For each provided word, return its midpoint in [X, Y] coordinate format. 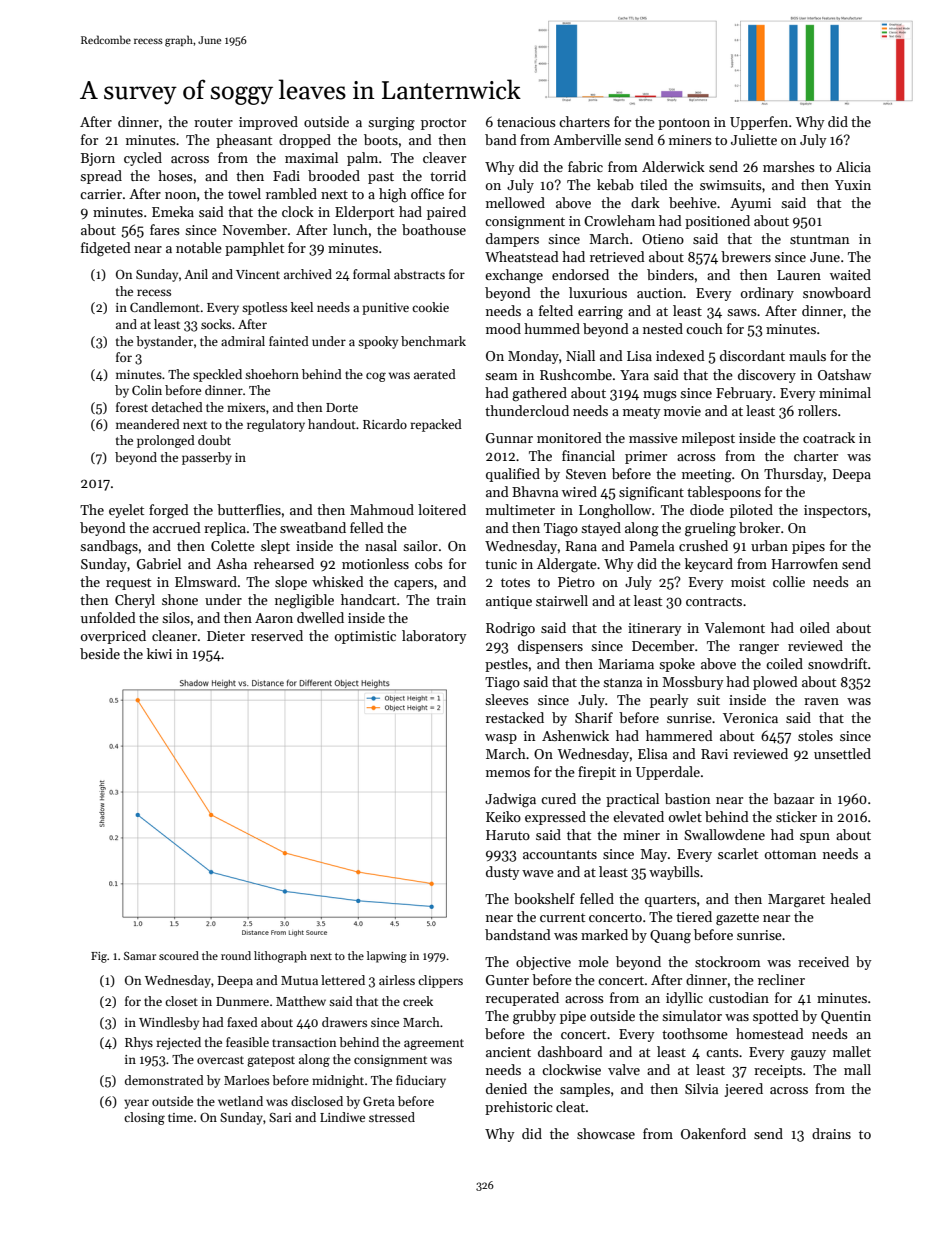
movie [682, 411]
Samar [140, 956]
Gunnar [509, 438]
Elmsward [206, 581]
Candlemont [165, 307]
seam [501, 376]
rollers [817, 410]
